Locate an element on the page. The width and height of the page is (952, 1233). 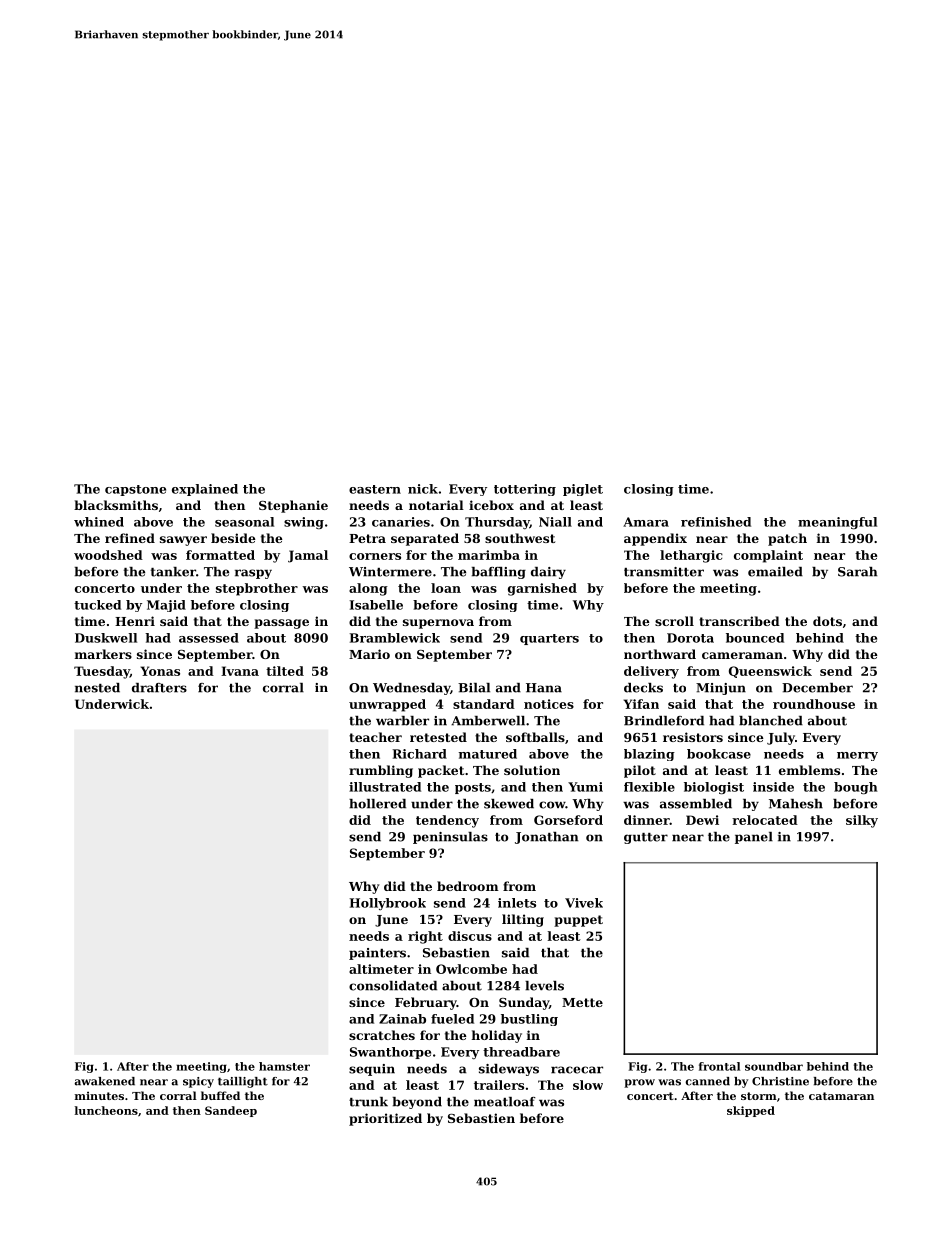
Sandeep is located at coordinates (231, 1111).
